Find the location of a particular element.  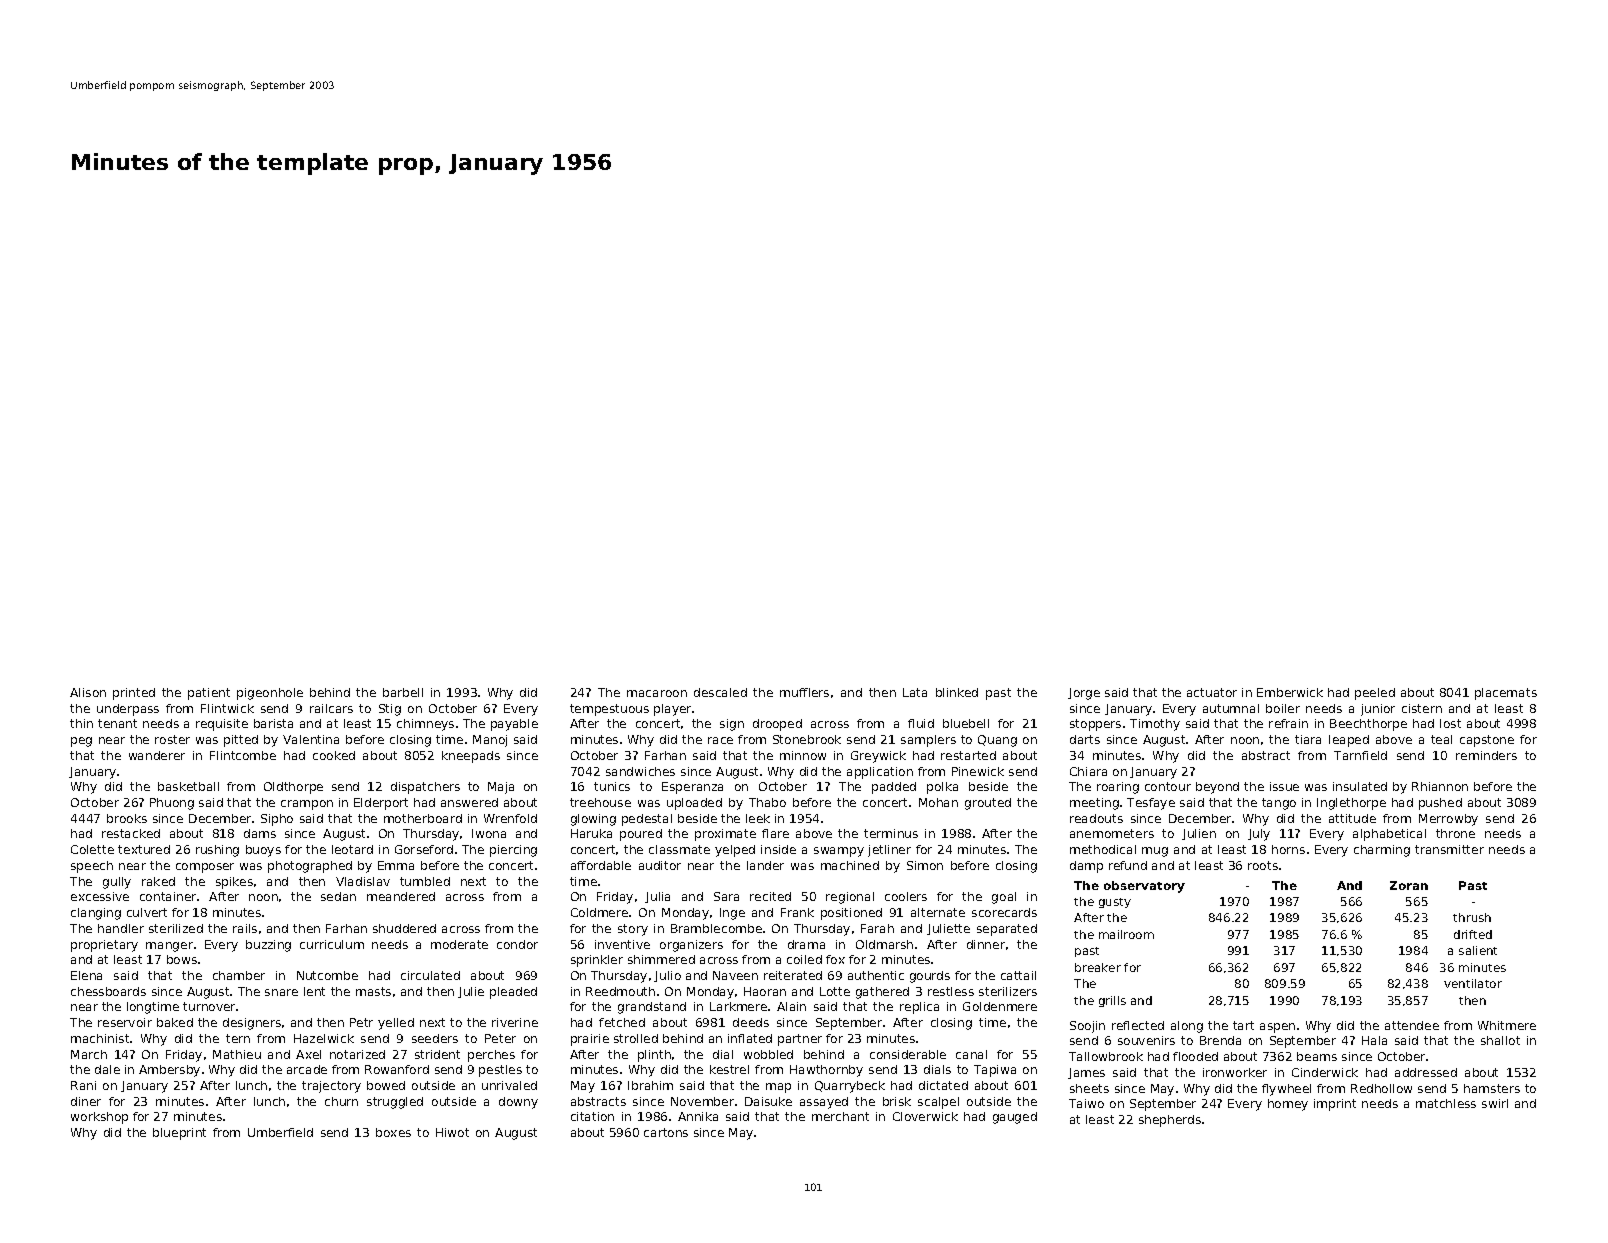

cartons is located at coordinates (666, 1132).
